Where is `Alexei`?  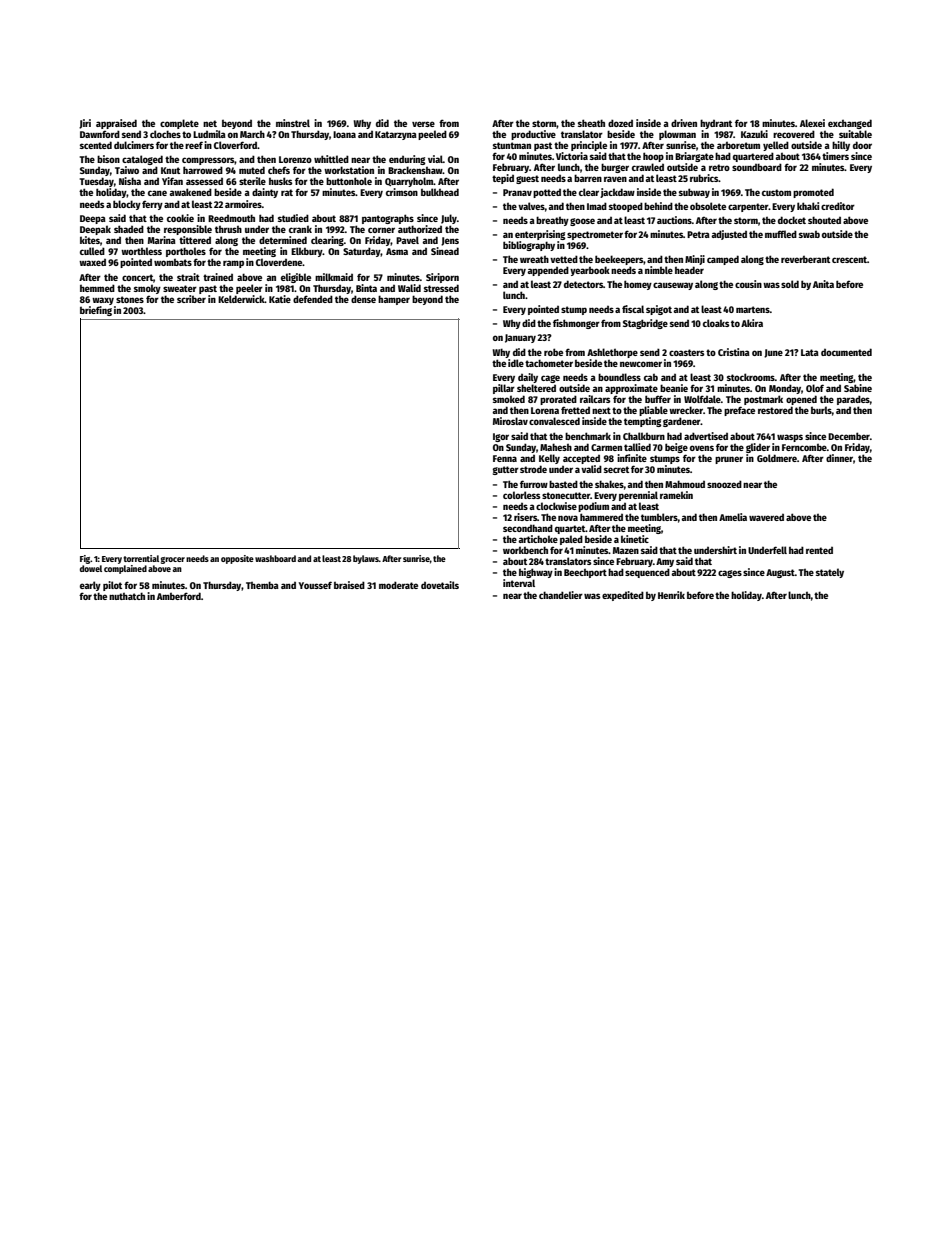 Alexei is located at coordinates (812, 123).
